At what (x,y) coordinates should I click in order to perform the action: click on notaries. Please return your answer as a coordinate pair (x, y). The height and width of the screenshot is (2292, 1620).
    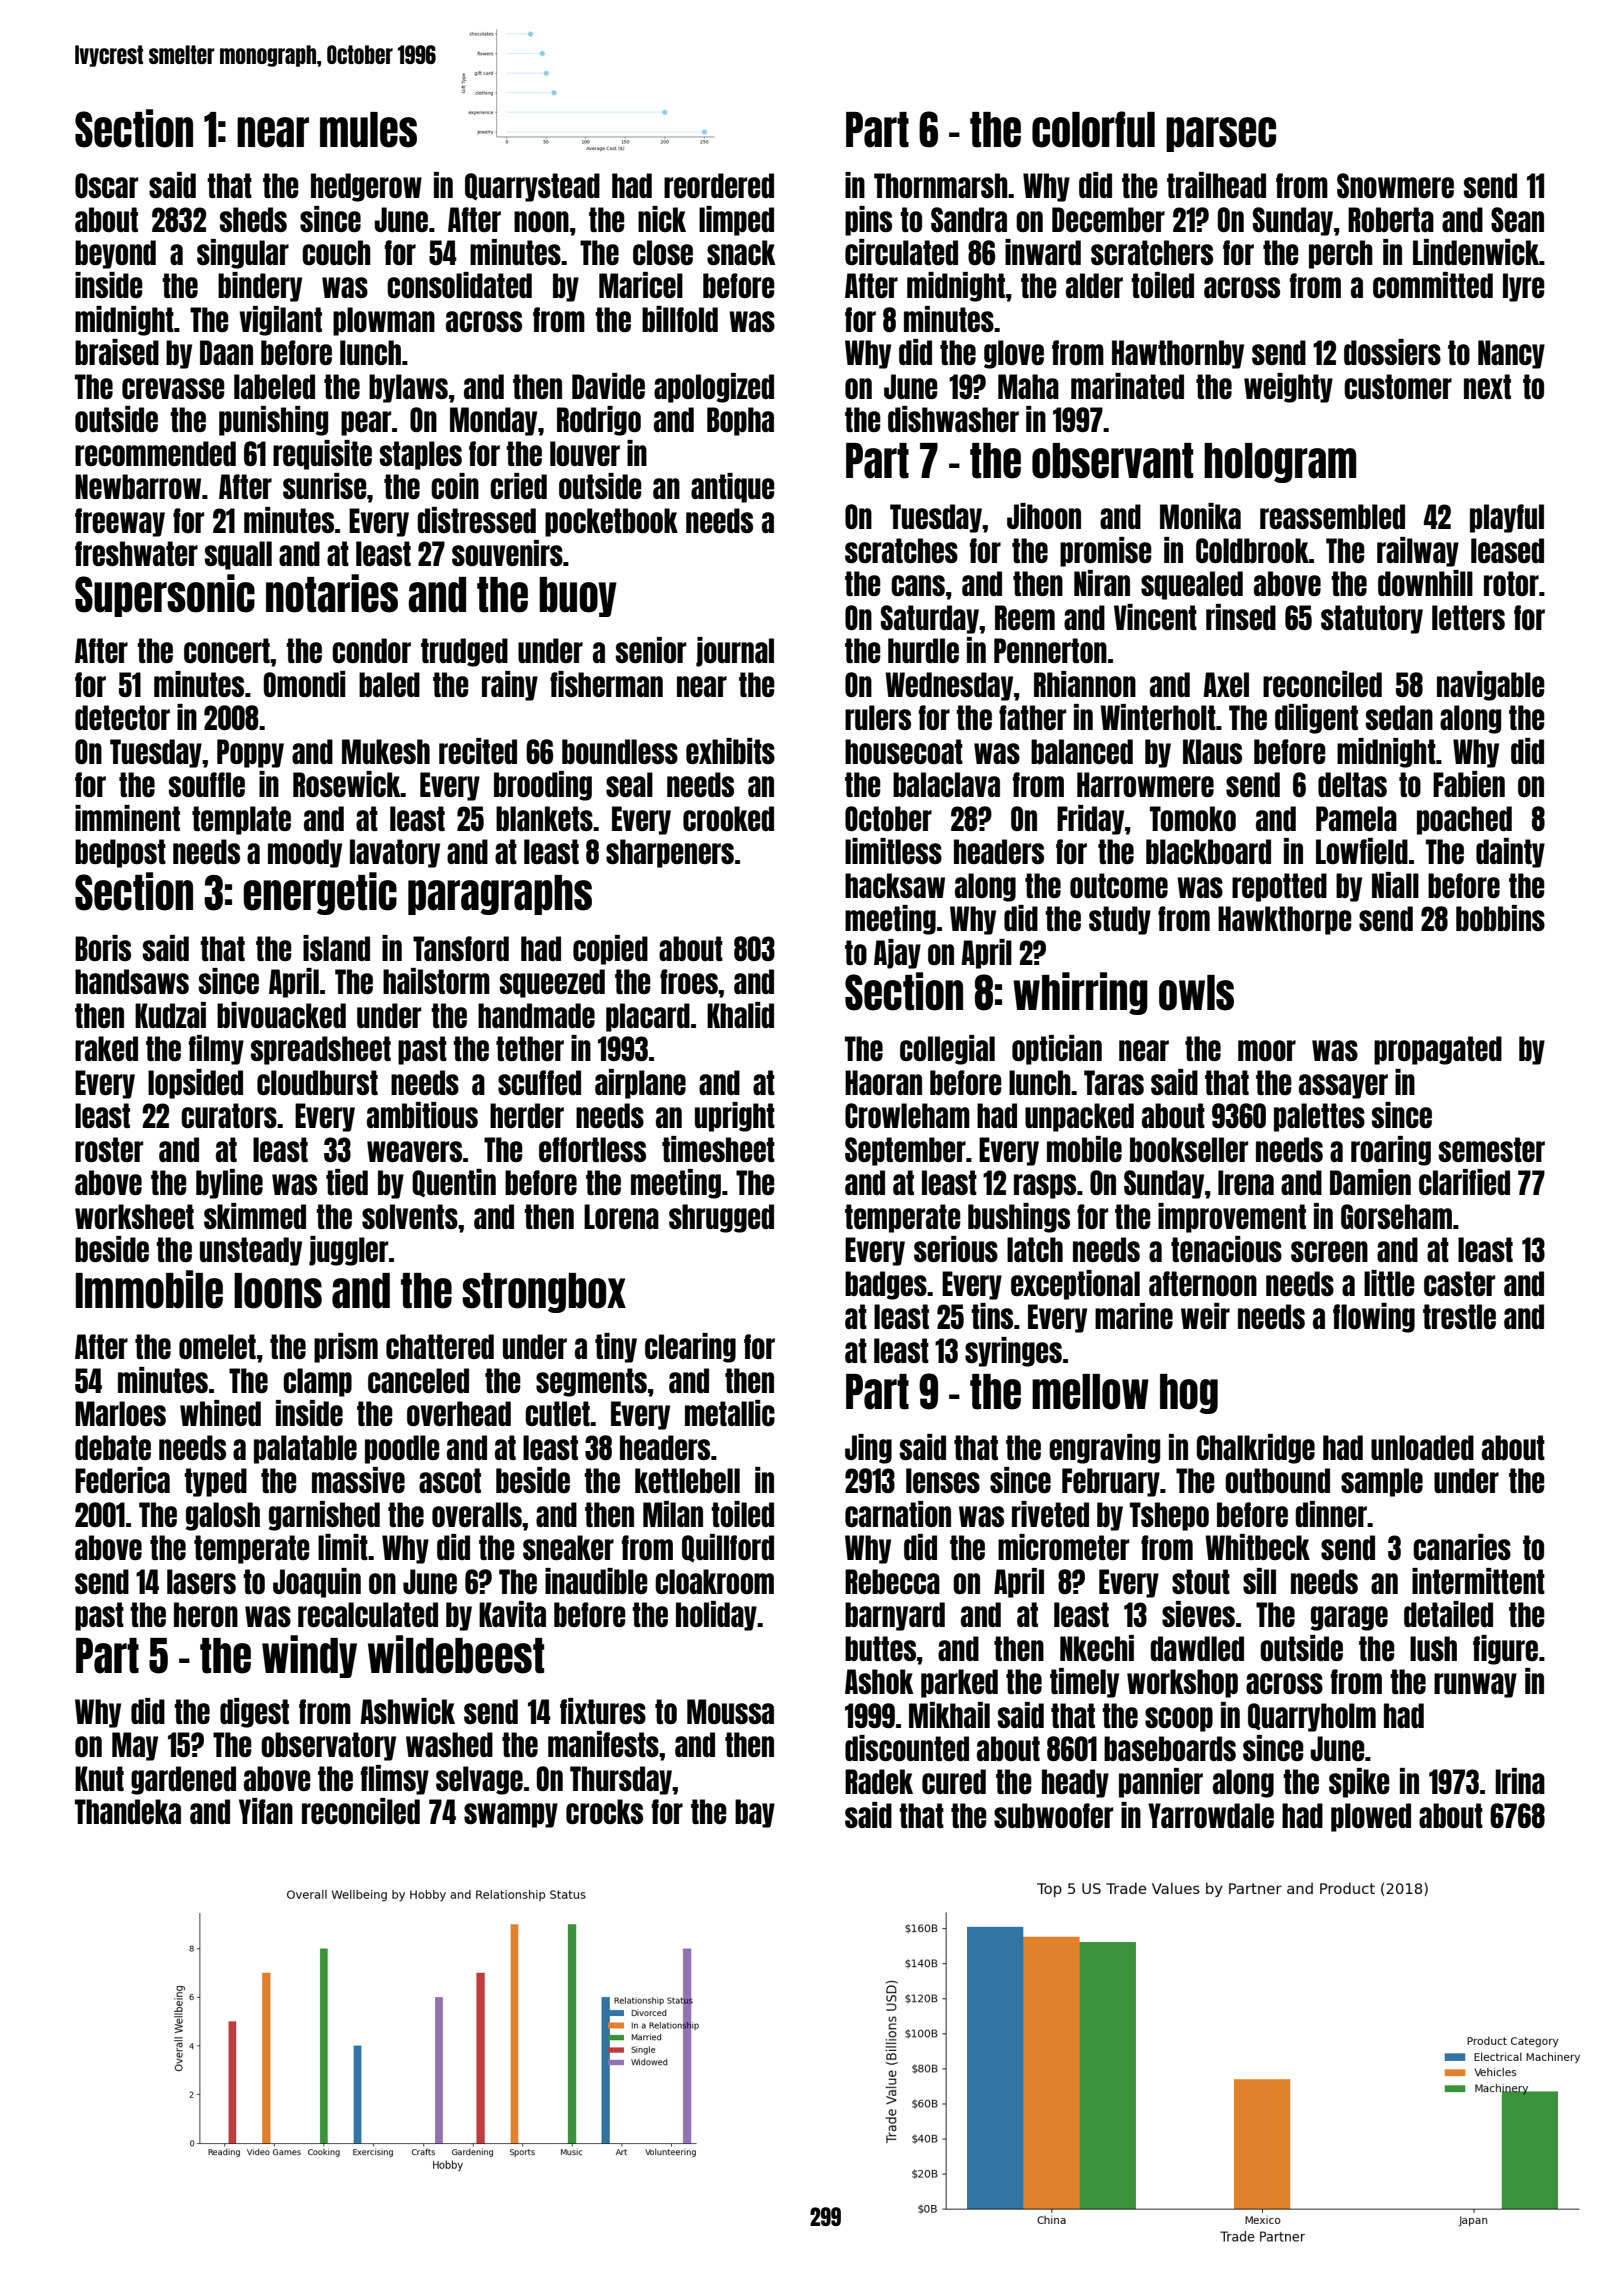
    Looking at the image, I should click on (332, 593).
